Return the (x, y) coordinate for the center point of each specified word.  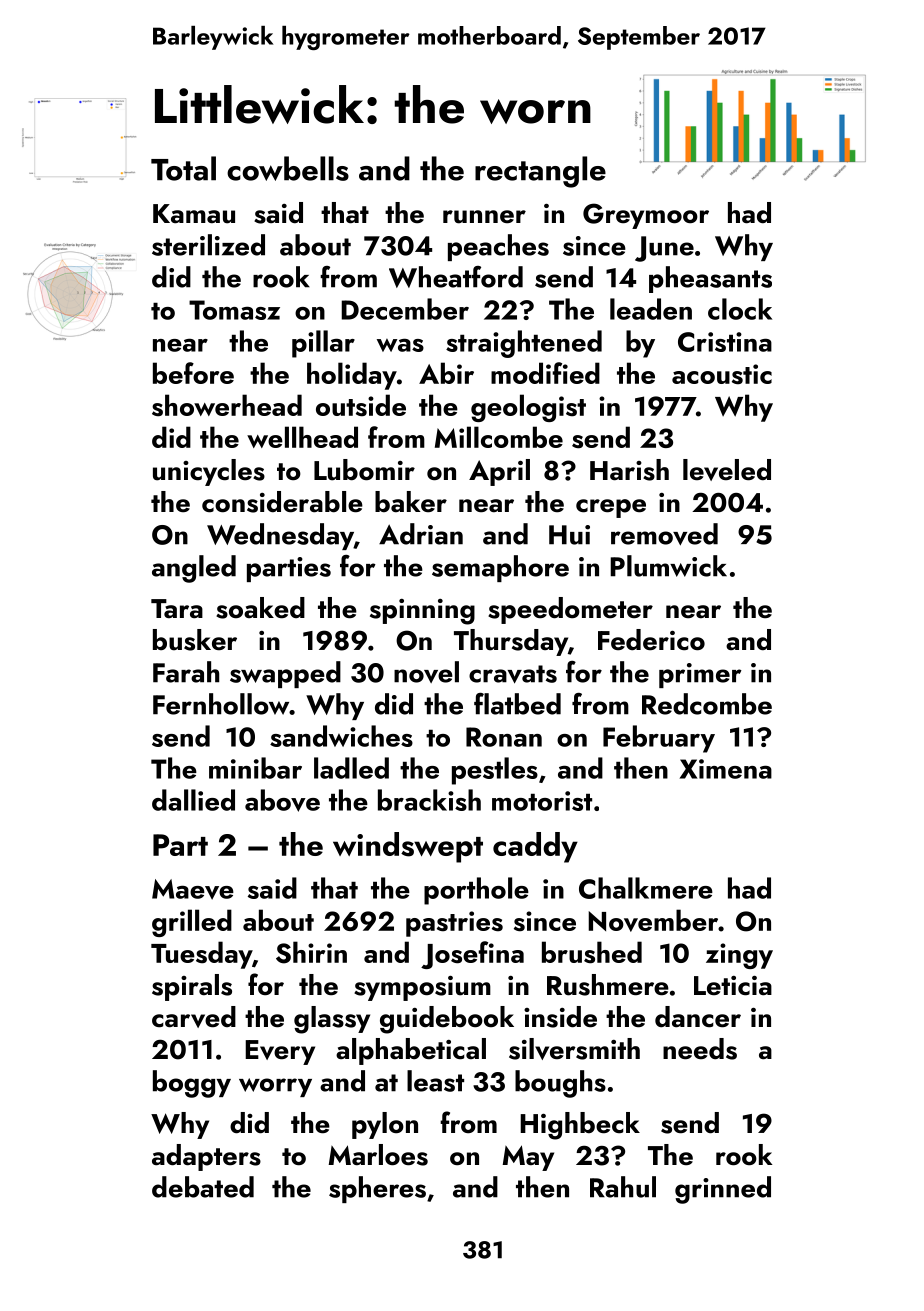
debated (203, 1187)
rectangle (540, 172)
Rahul (623, 1187)
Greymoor (646, 216)
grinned (723, 1190)
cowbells (288, 168)
